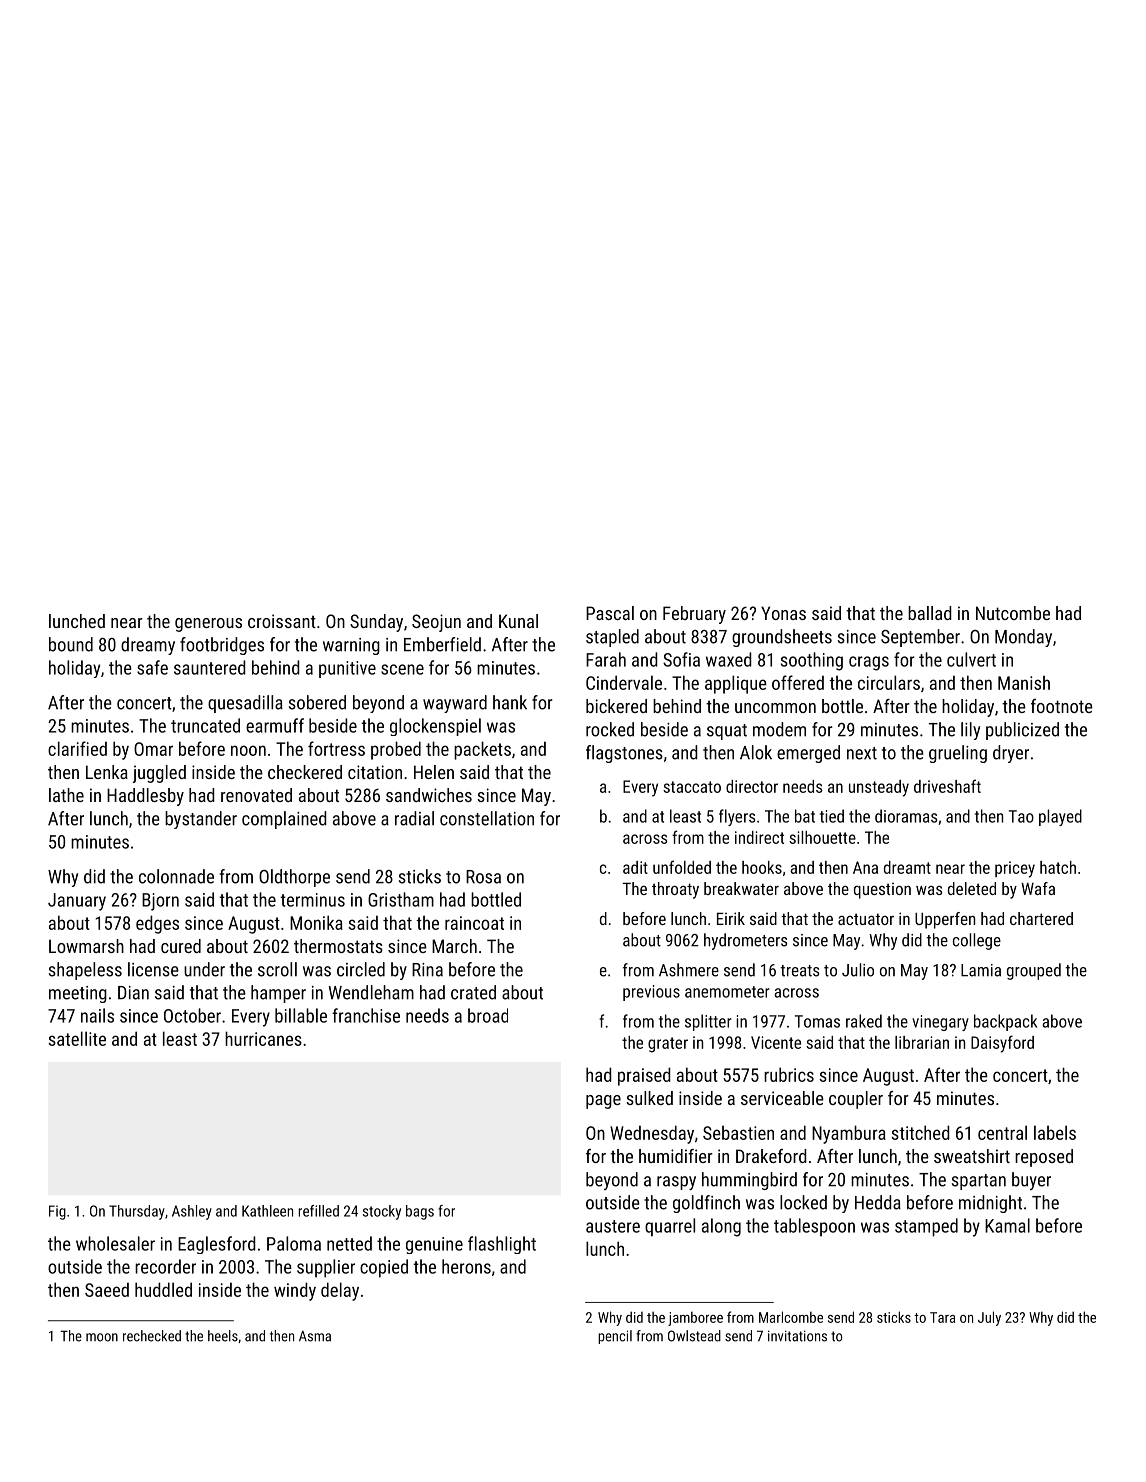  I want to click on offered, so click(798, 682).
